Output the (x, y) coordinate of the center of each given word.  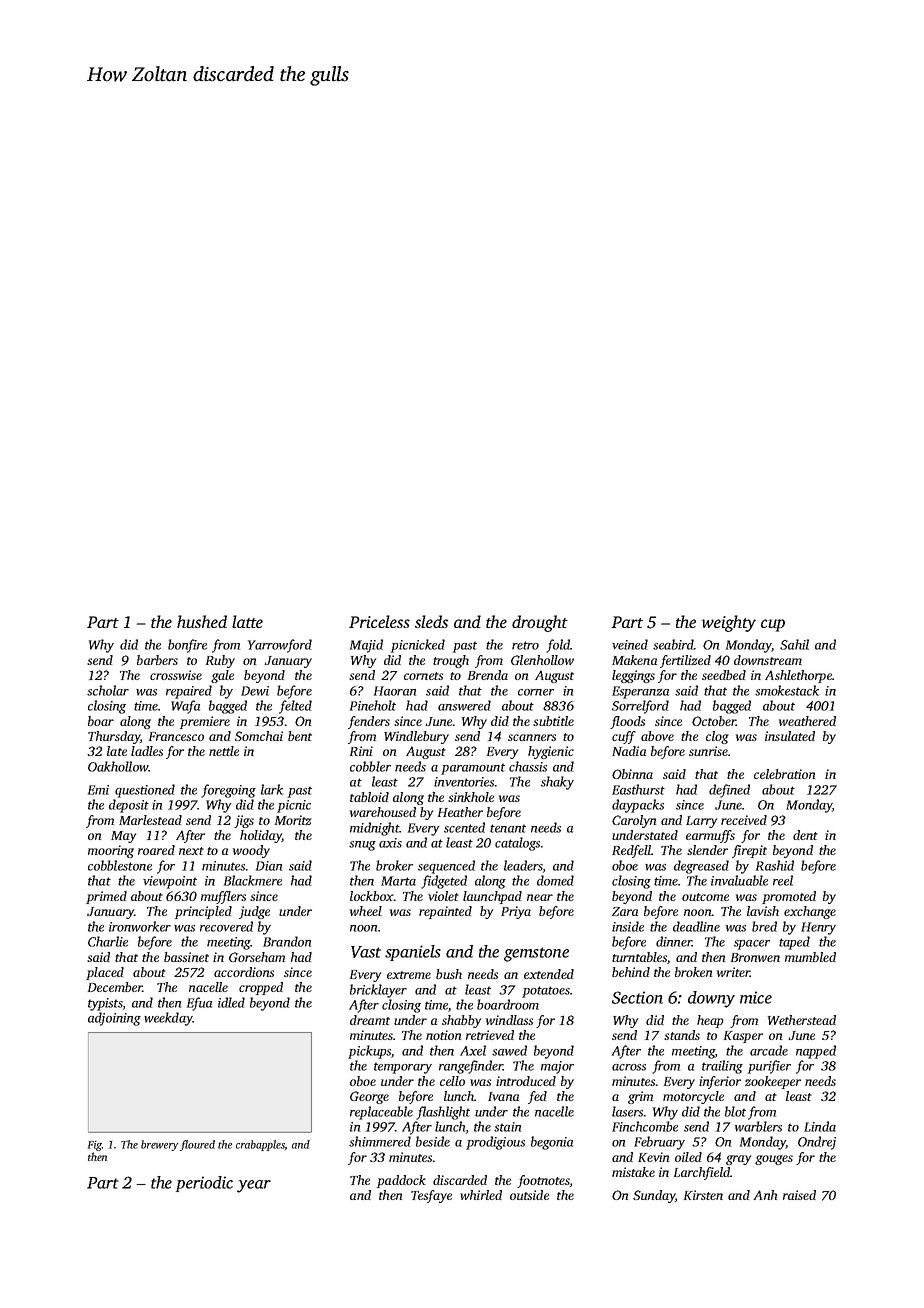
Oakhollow (118, 766)
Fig (95, 1145)
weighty (729, 623)
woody (251, 851)
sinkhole (471, 797)
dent (805, 835)
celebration (784, 774)
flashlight (443, 1113)
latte (247, 621)
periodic (204, 1184)
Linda (820, 1126)
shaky (557, 783)
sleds (431, 621)
